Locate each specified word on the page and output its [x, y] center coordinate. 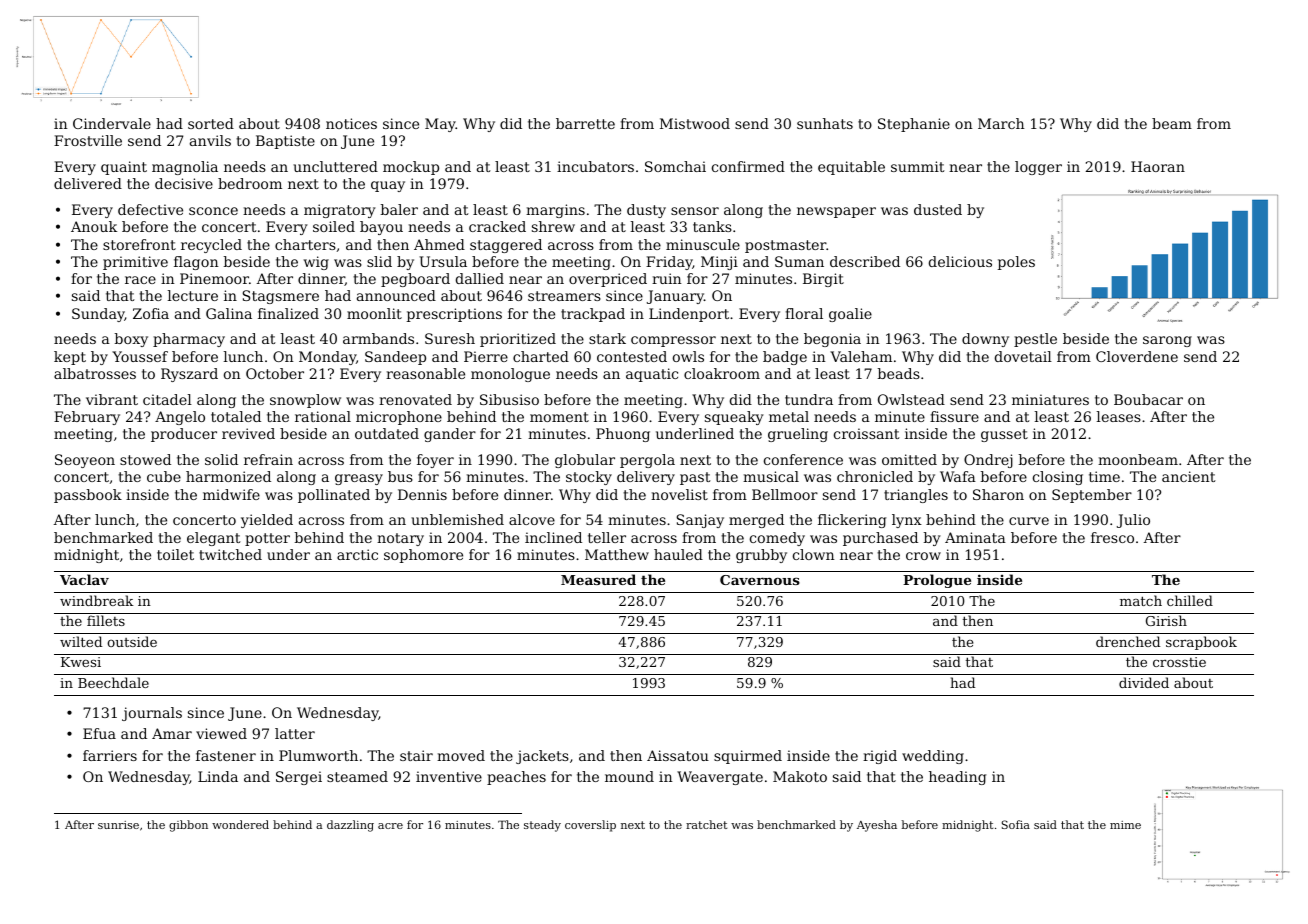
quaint [124, 168]
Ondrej [988, 461]
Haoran [1158, 166]
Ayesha [877, 826]
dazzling [350, 826]
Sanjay [700, 521]
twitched [230, 554]
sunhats [825, 123]
